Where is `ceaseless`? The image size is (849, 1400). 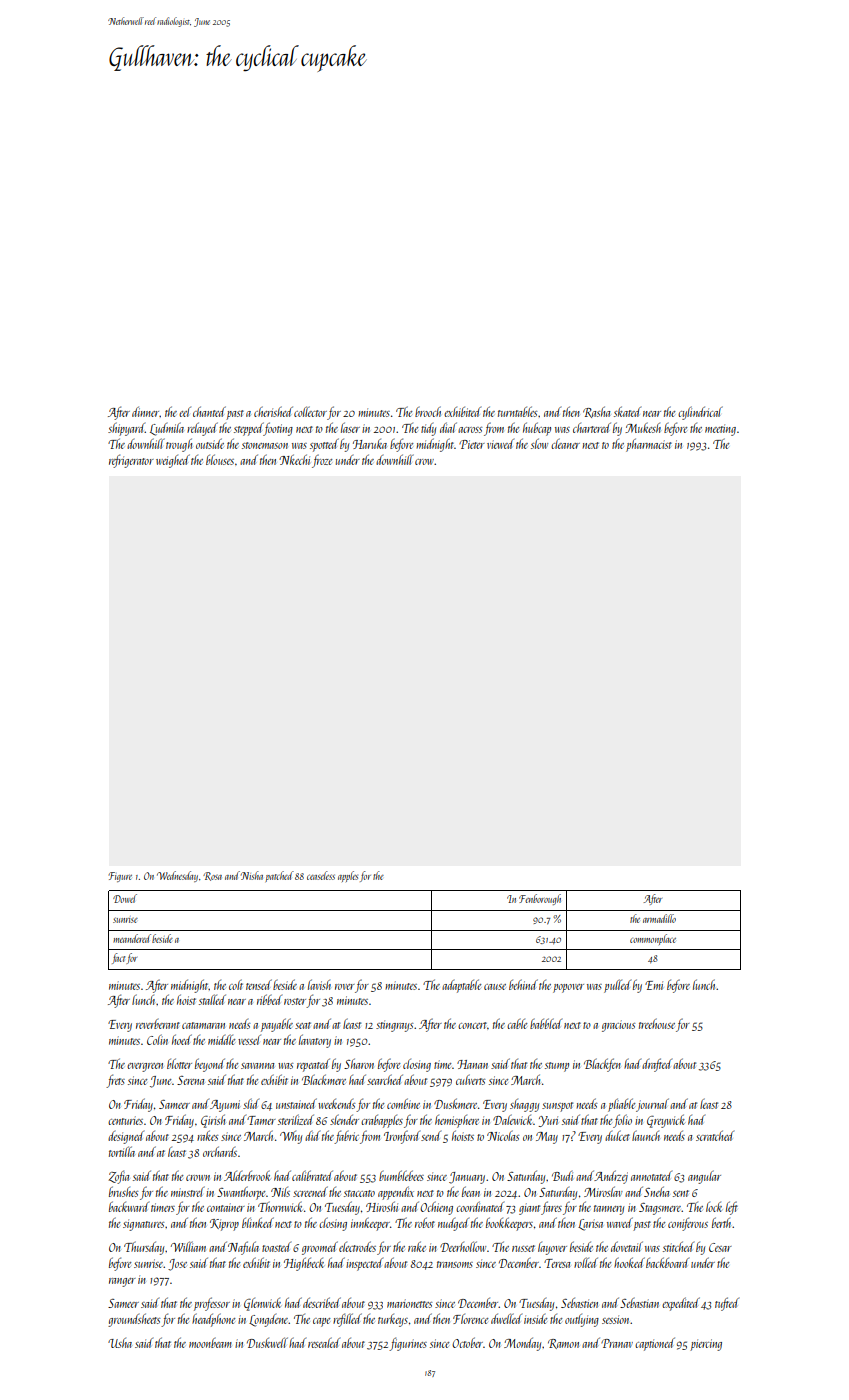
ceaseless is located at coordinates (321, 875).
